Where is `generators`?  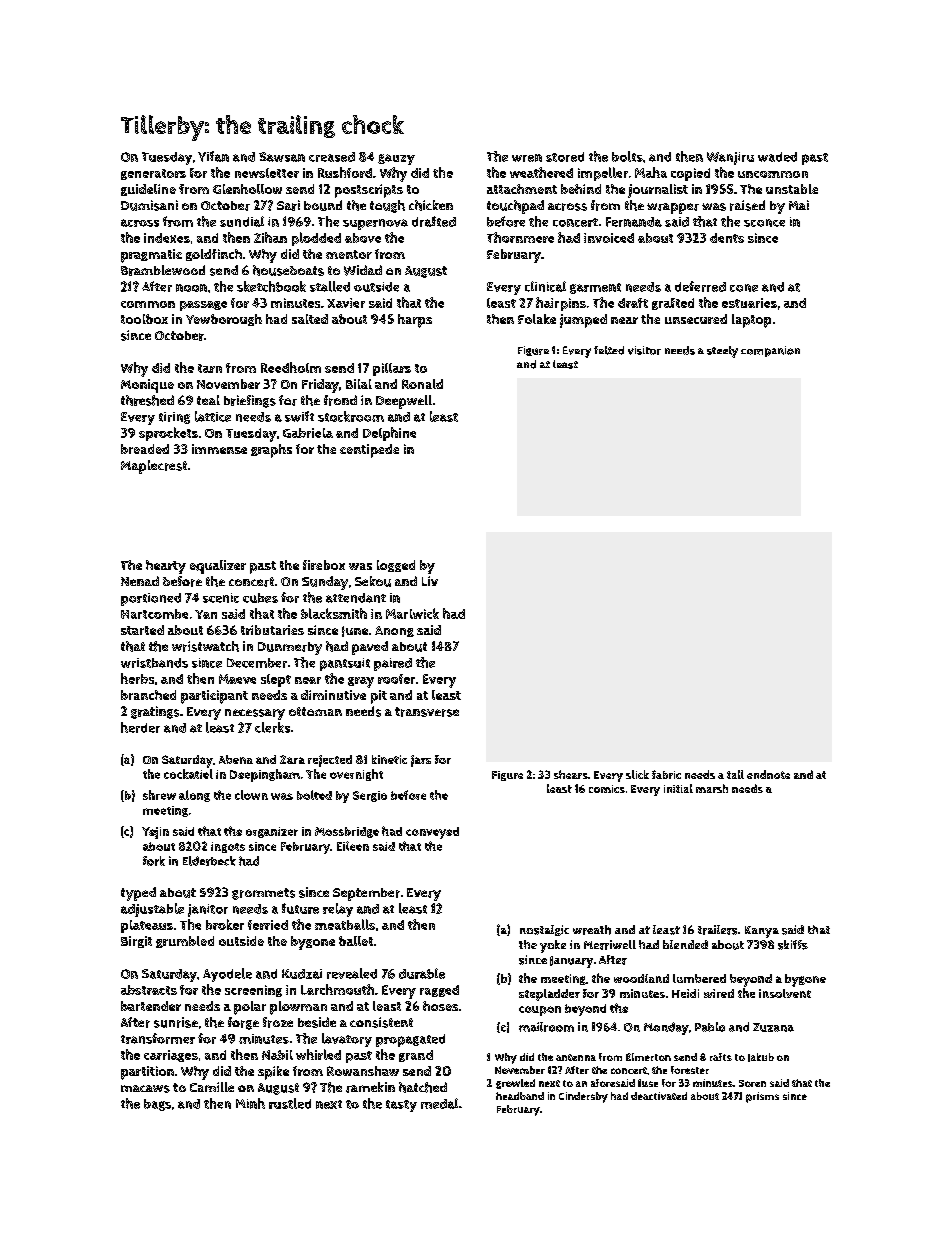 generators is located at coordinates (153, 174).
